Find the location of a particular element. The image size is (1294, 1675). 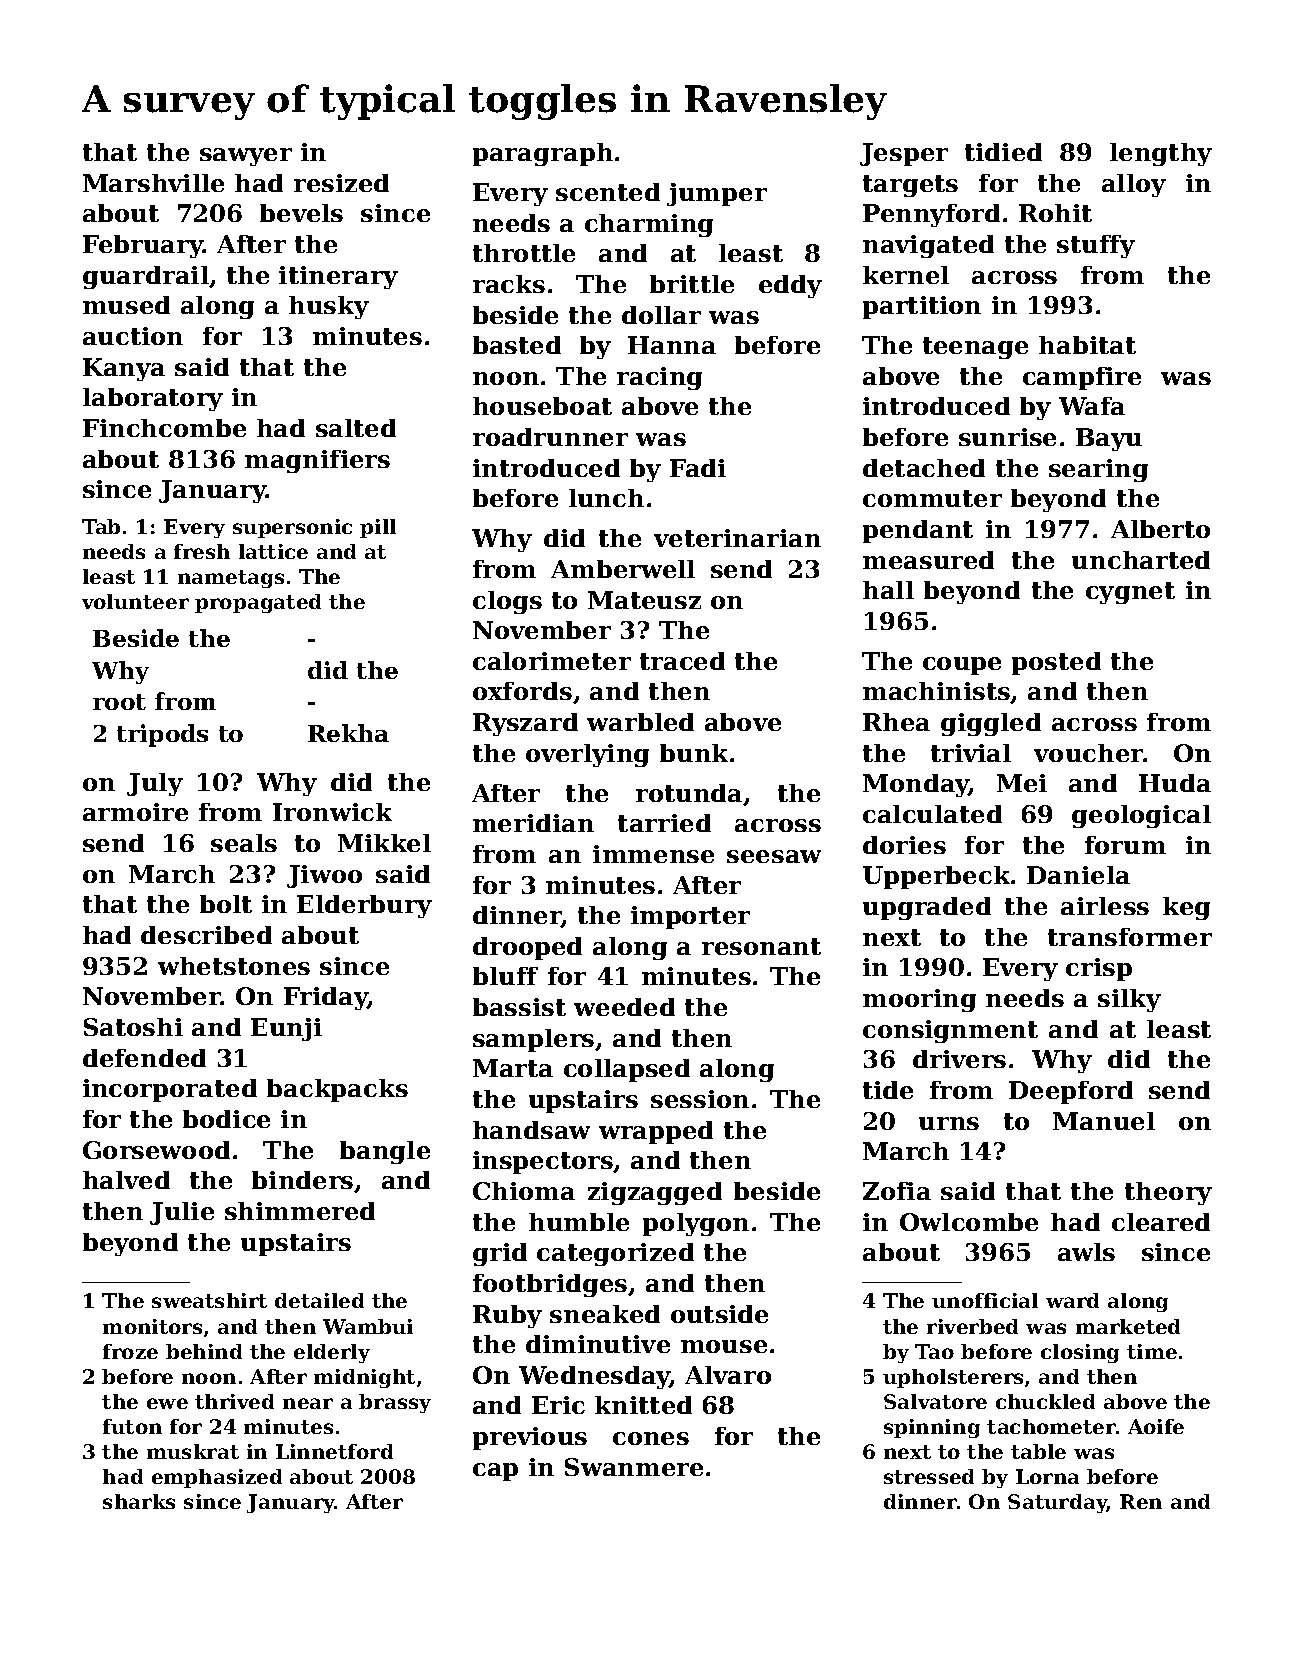

giggled is located at coordinates (991, 724).
